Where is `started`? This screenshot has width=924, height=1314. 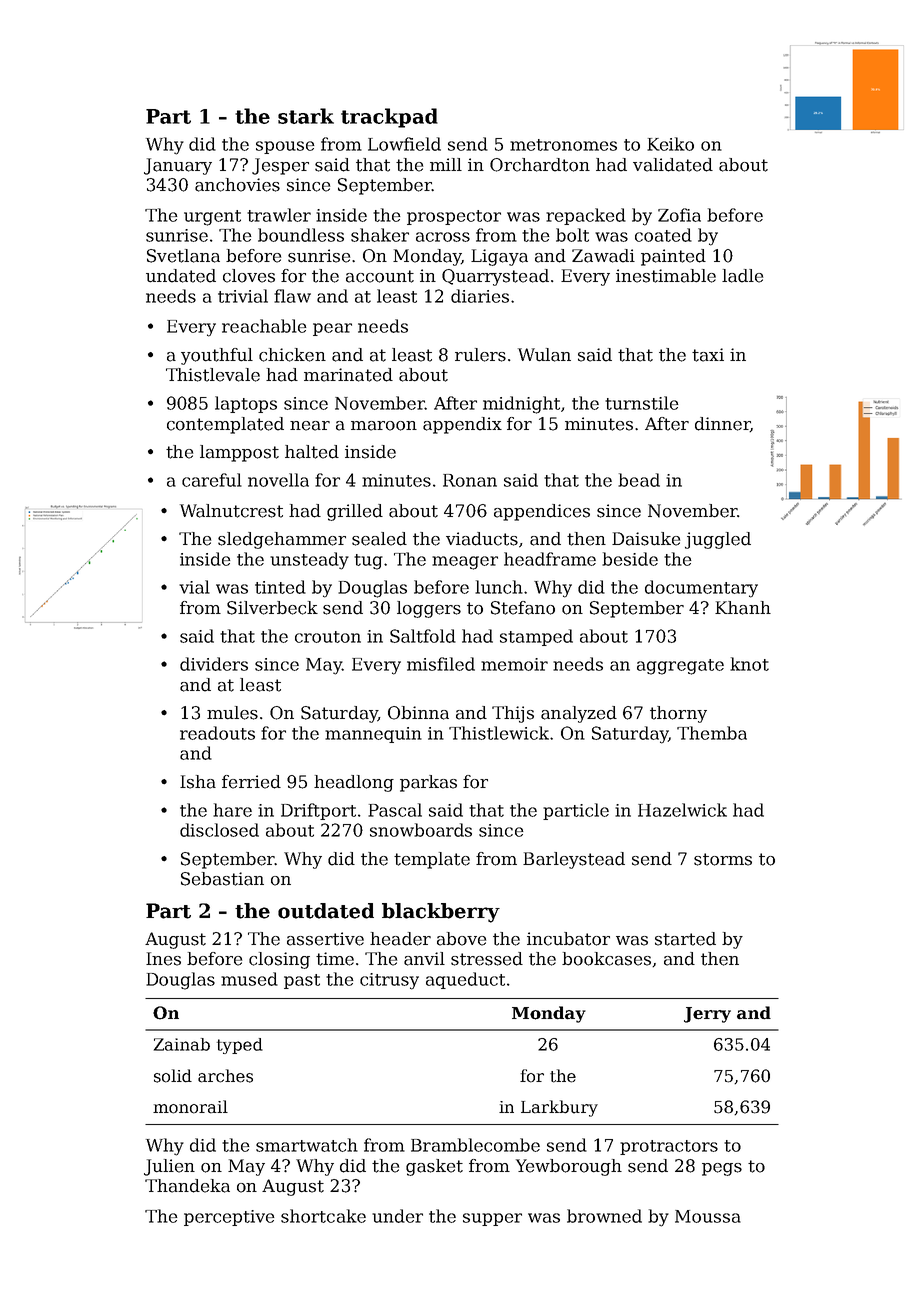 started is located at coordinates (685, 939).
